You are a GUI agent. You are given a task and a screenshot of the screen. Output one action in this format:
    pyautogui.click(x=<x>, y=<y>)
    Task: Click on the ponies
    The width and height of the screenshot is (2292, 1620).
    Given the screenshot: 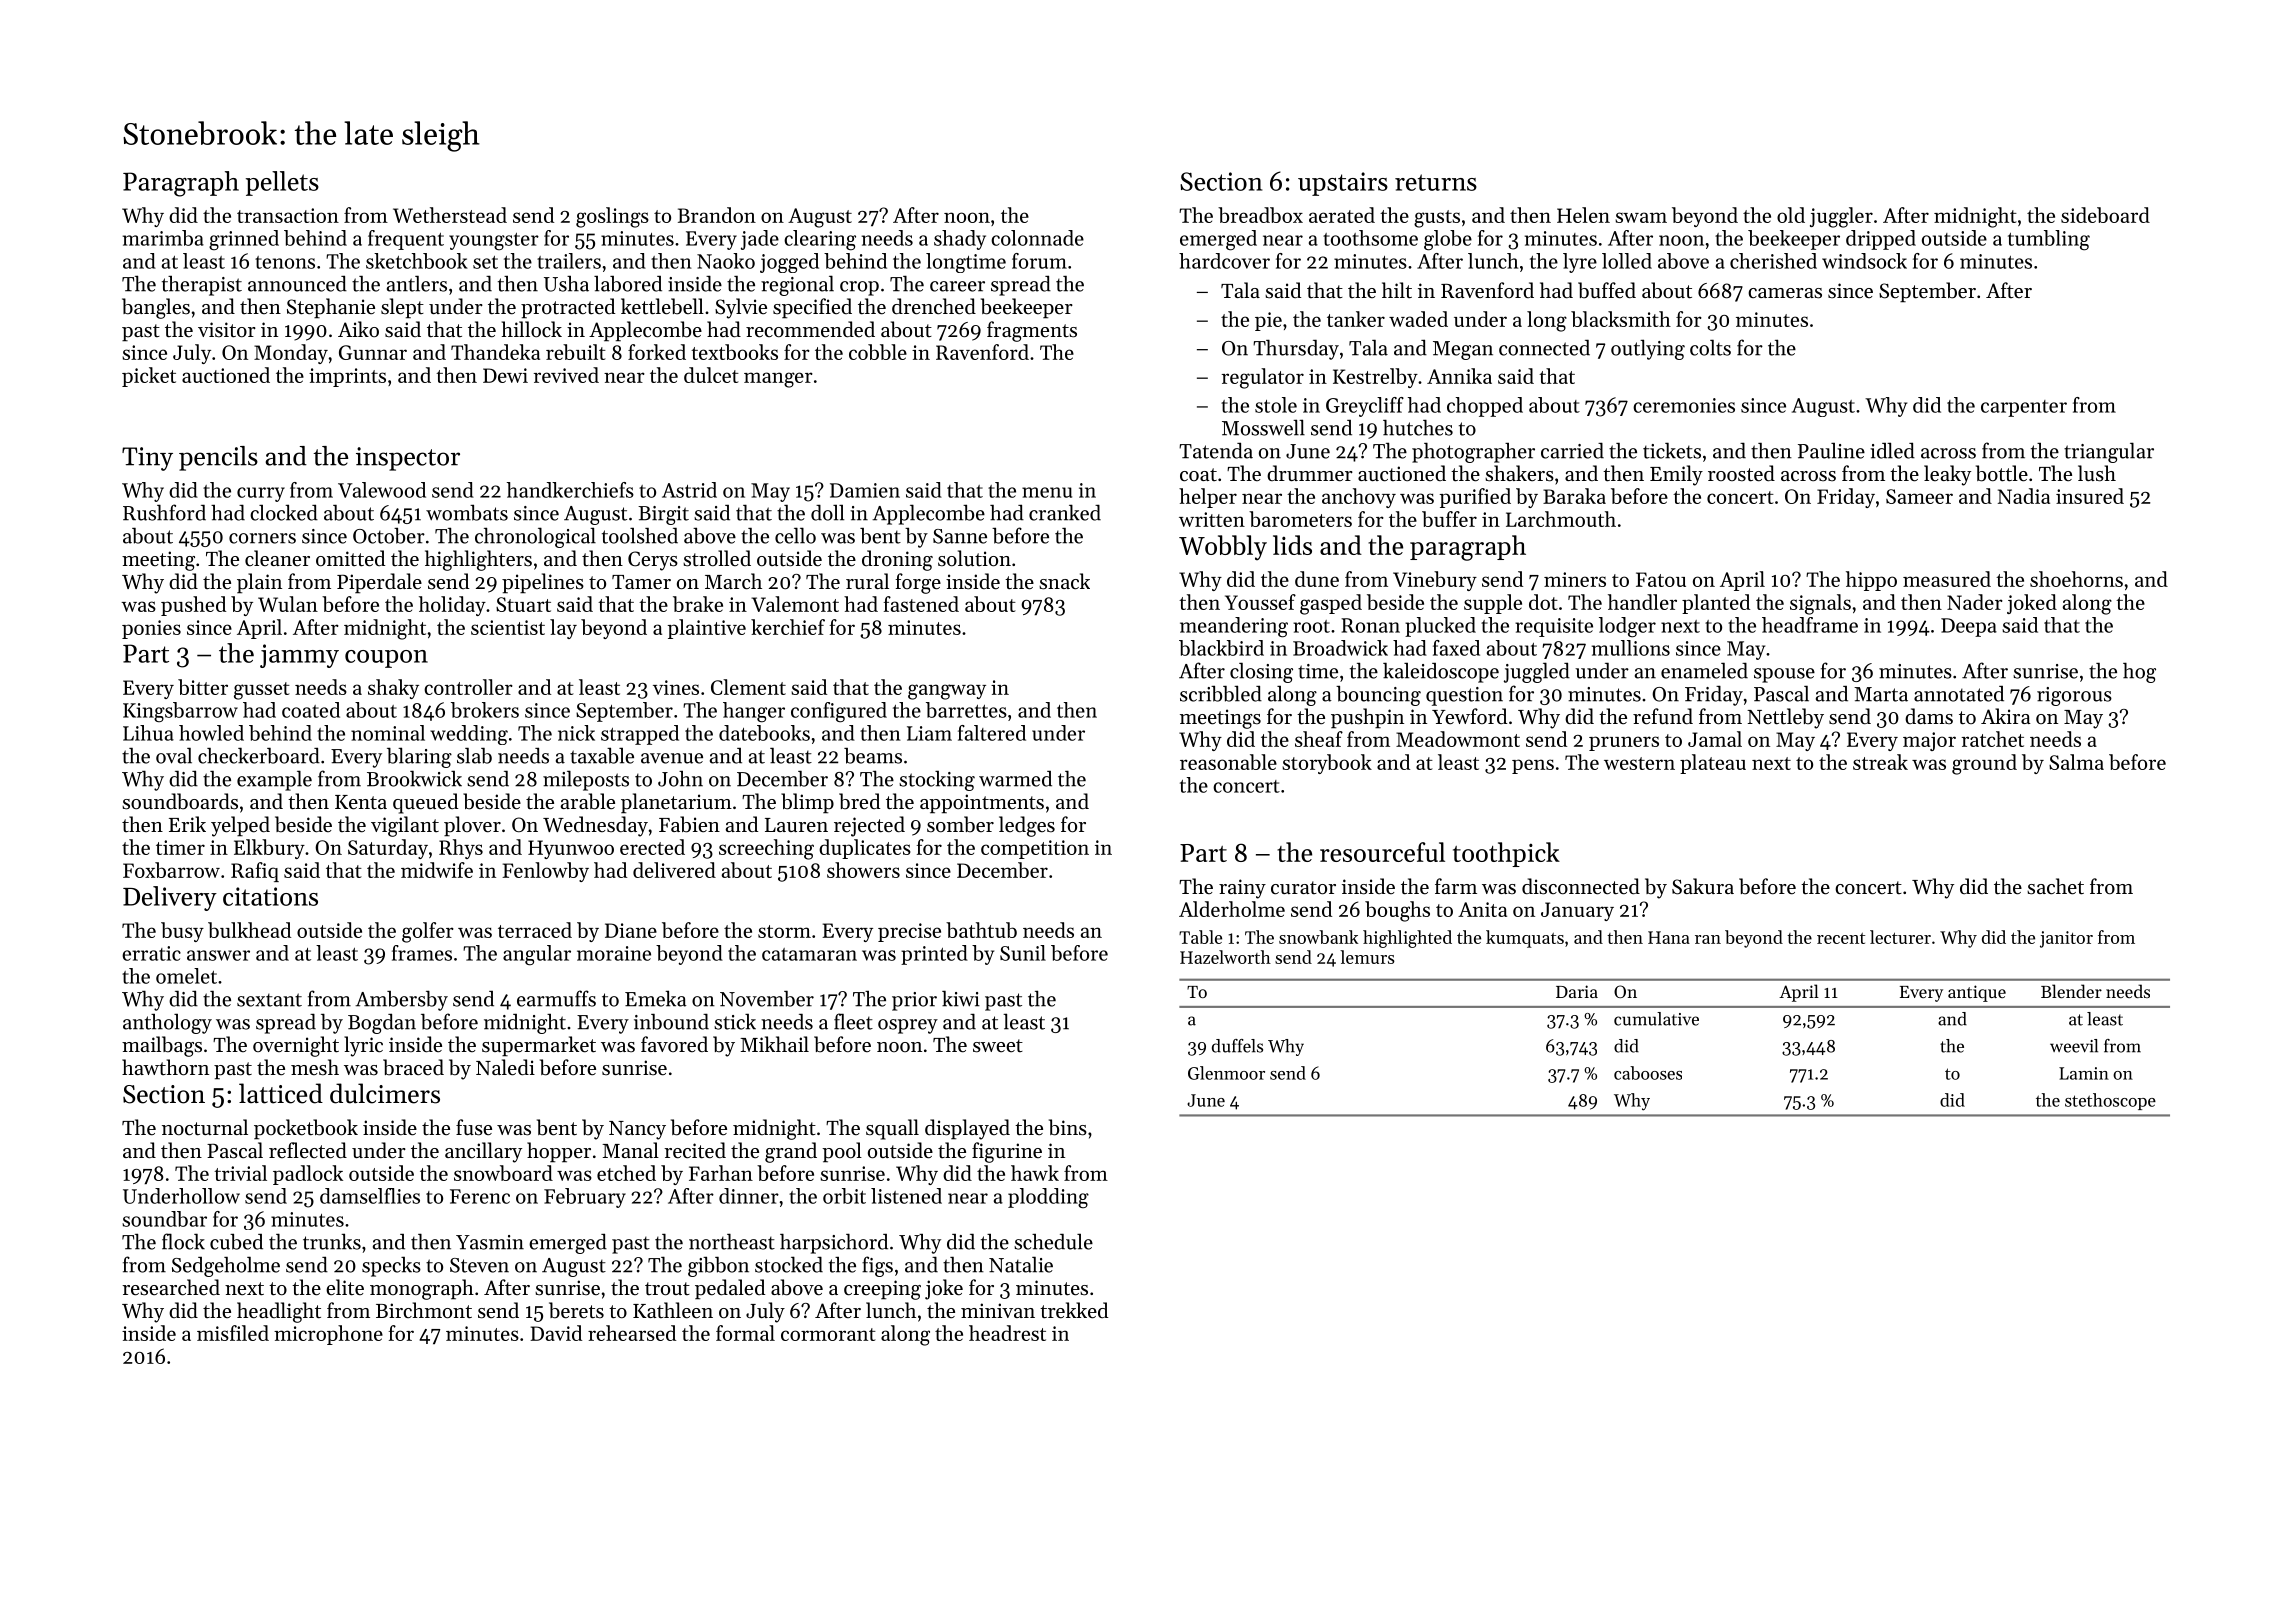 What is the action you would take?
    pyautogui.click(x=151, y=629)
